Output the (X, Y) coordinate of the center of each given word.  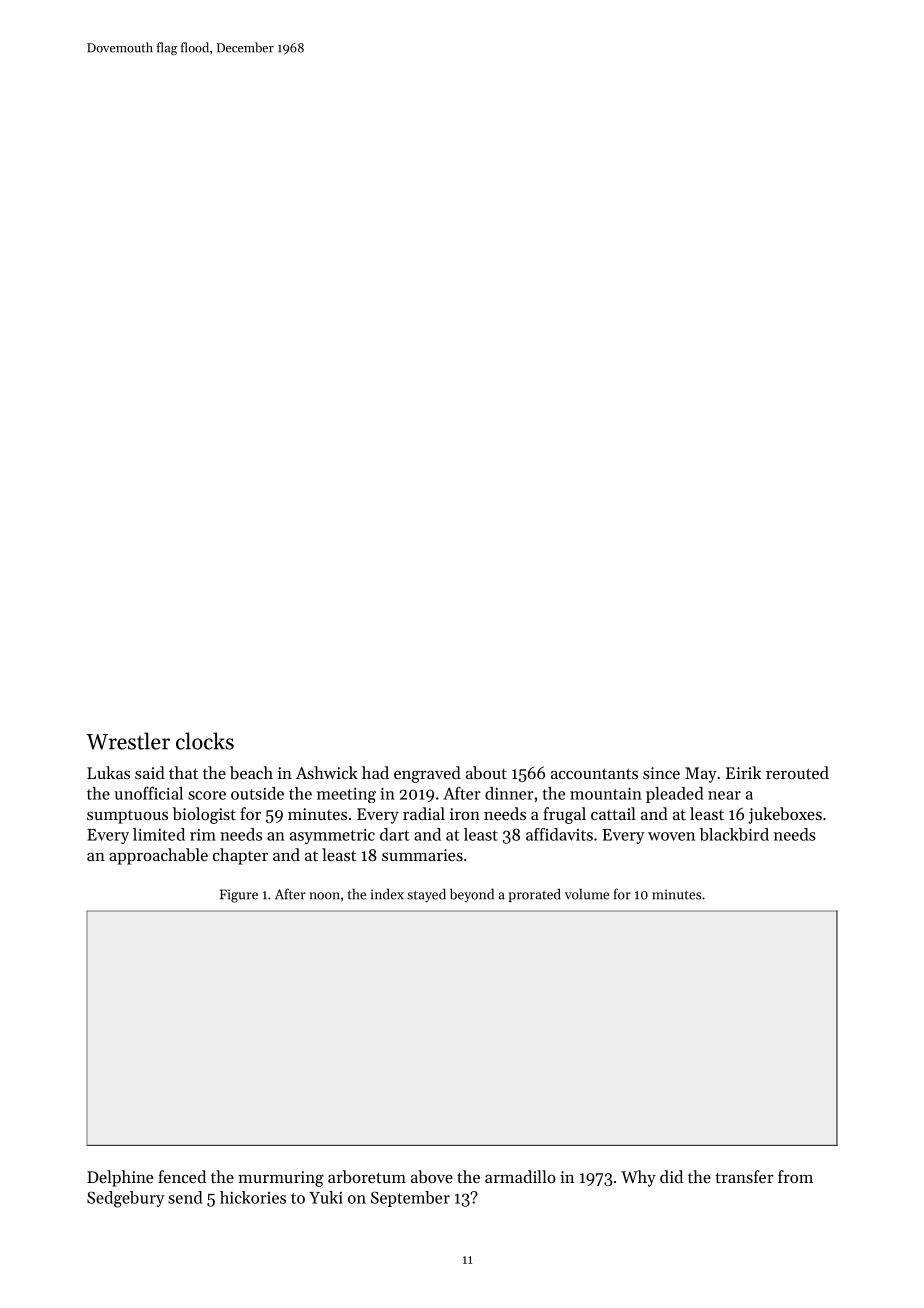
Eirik (743, 772)
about (486, 772)
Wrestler (128, 741)
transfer (744, 1176)
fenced (182, 1176)
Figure (239, 896)
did (671, 1176)
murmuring (281, 1179)
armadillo (520, 1176)
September (410, 1199)
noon (324, 896)
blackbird (734, 834)
